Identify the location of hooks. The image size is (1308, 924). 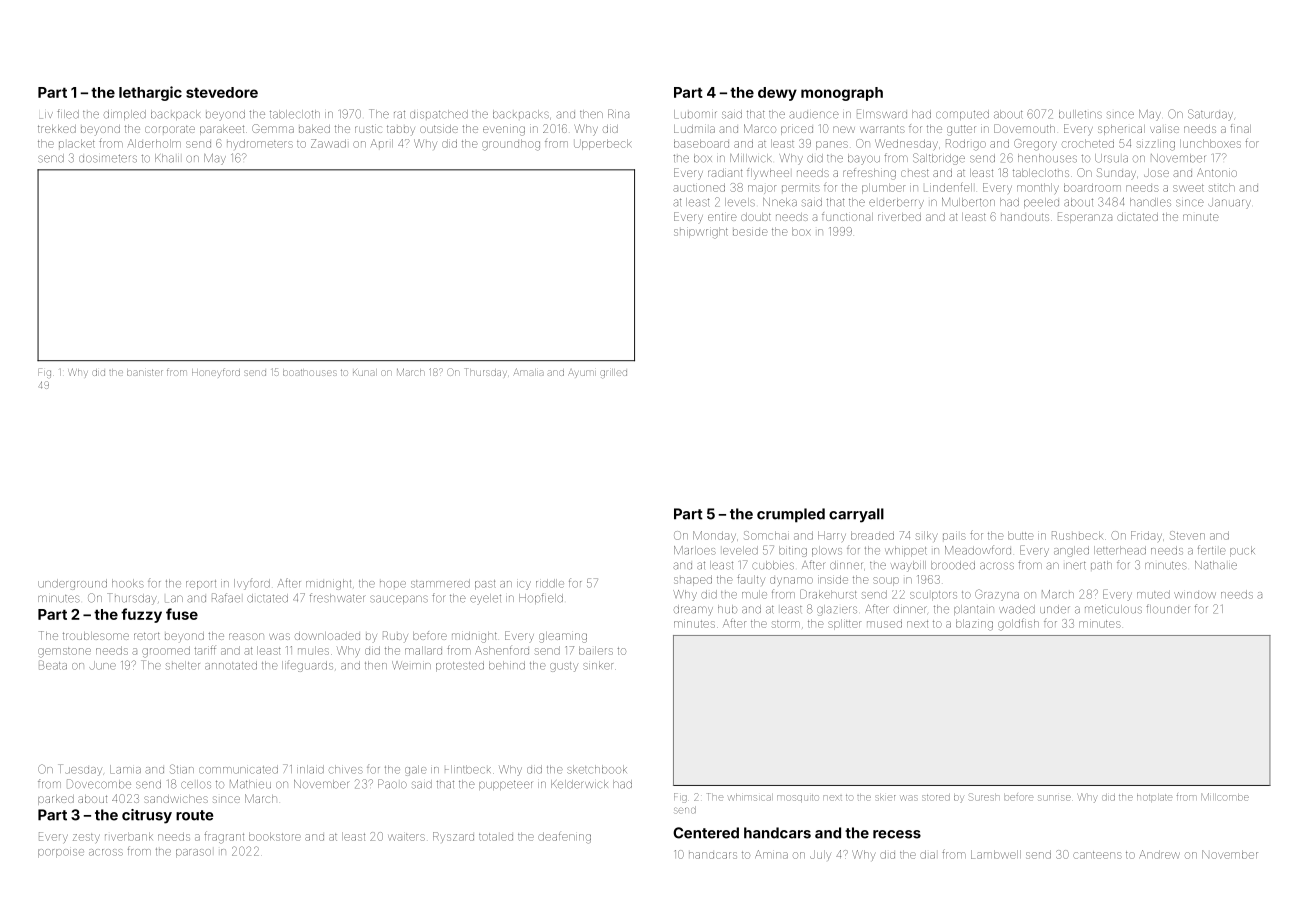
(128, 583).
